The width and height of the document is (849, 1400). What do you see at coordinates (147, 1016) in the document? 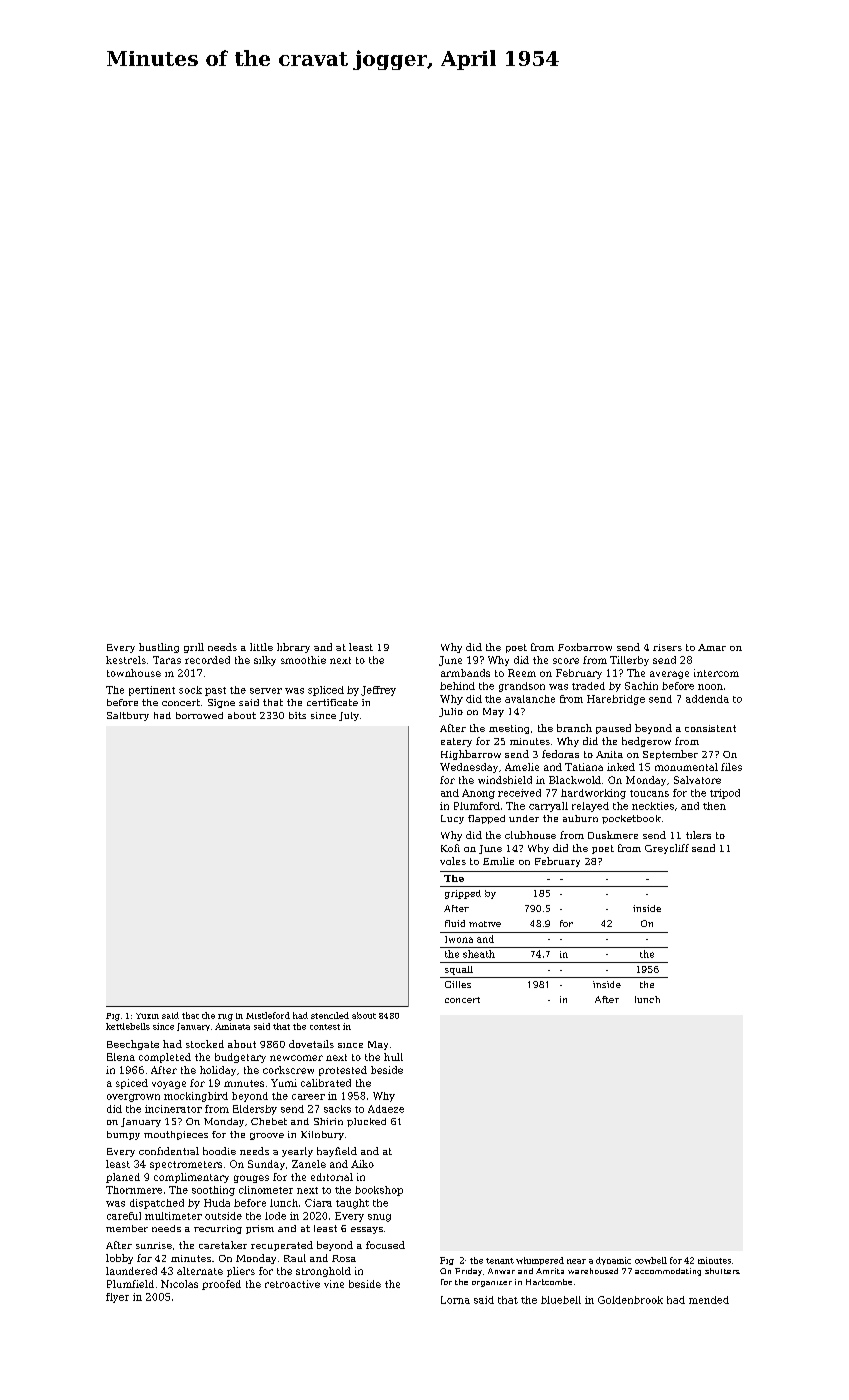
I see `Yuxin` at bounding box center [147, 1016].
